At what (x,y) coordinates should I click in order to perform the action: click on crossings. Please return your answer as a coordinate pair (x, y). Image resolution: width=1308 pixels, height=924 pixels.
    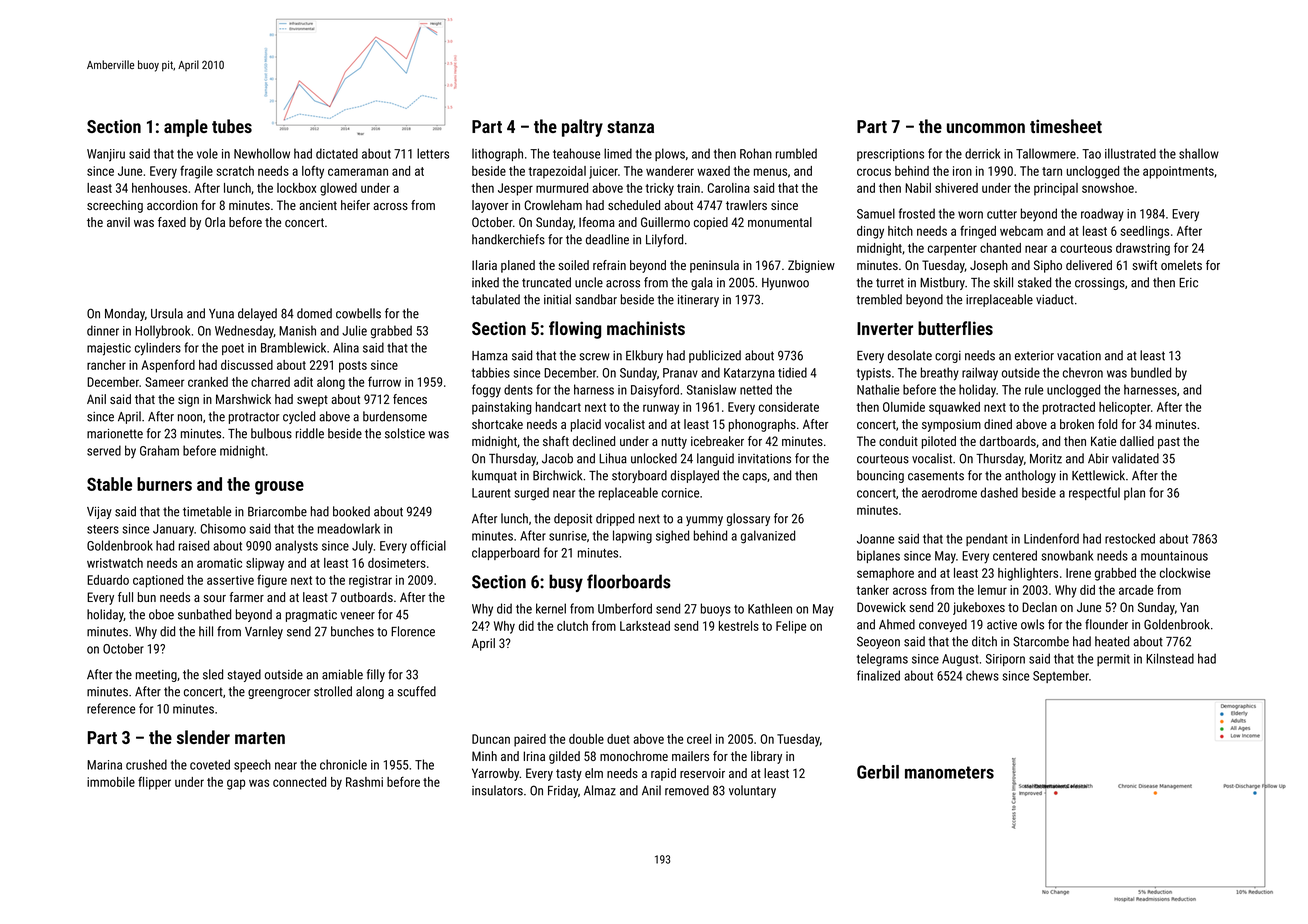
    Looking at the image, I should click on (1100, 284).
